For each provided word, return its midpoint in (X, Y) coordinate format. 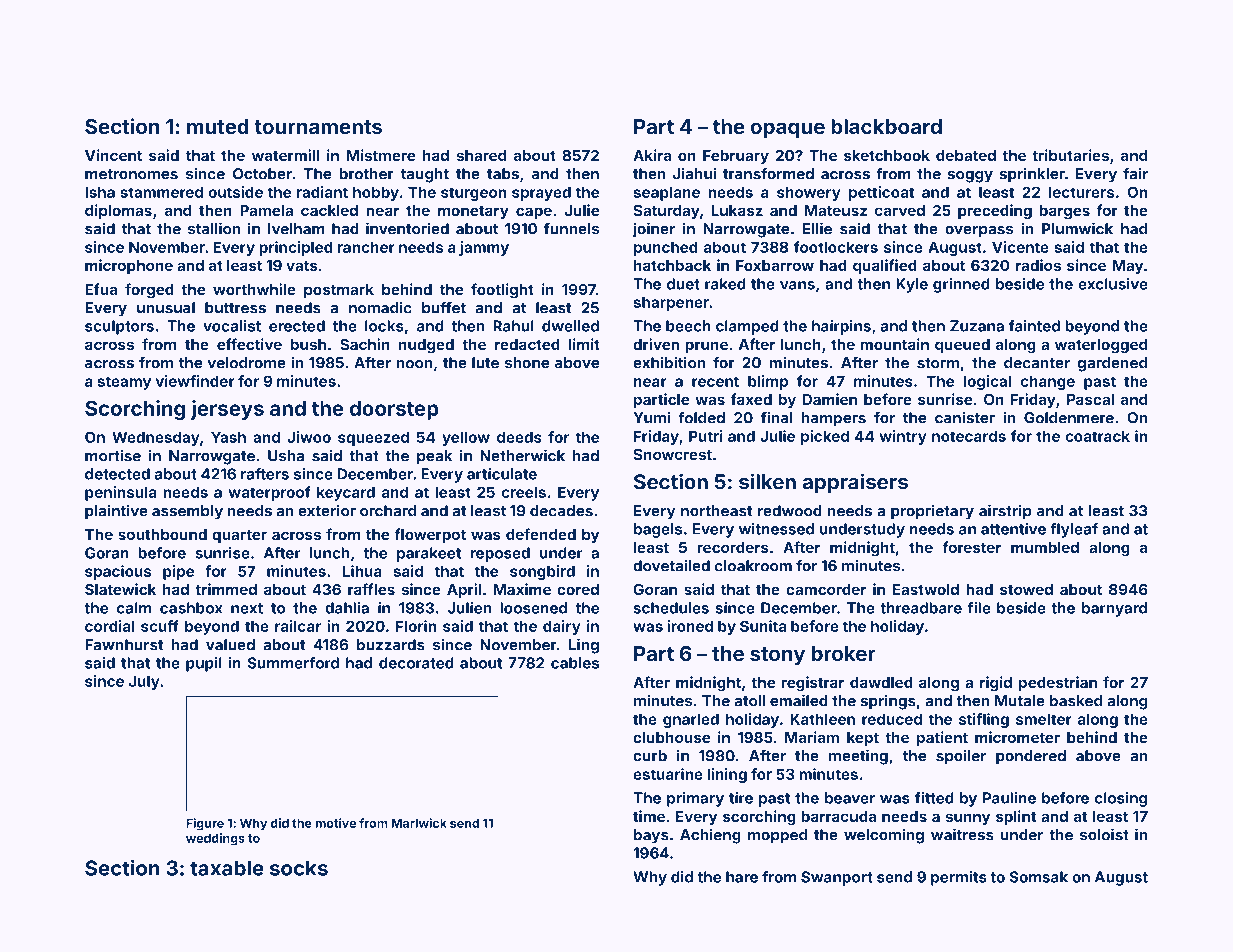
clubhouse (671, 737)
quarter (239, 536)
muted (218, 126)
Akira (652, 155)
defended (541, 534)
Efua (101, 289)
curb (650, 756)
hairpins (841, 327)
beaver (850, 798)
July (144, 682)
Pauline (1009, 798)
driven (656, 344)
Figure (205, 824)
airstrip (1005, 512)
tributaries (1070, 155)
